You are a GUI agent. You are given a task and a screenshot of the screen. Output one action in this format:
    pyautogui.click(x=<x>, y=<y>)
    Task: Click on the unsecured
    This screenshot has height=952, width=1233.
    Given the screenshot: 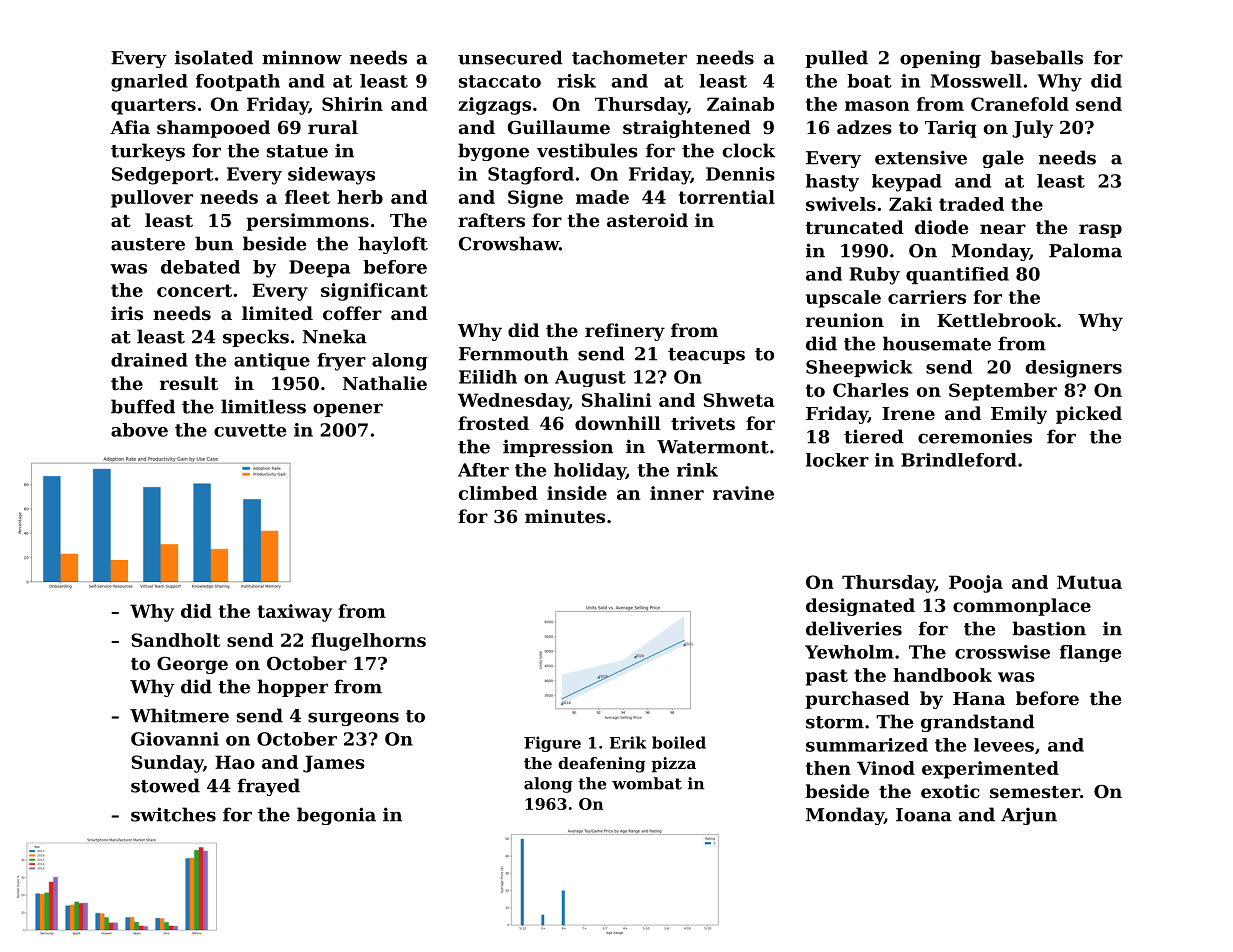 What is the action you would take?
    pyautogui.click(x=510, y=57)
